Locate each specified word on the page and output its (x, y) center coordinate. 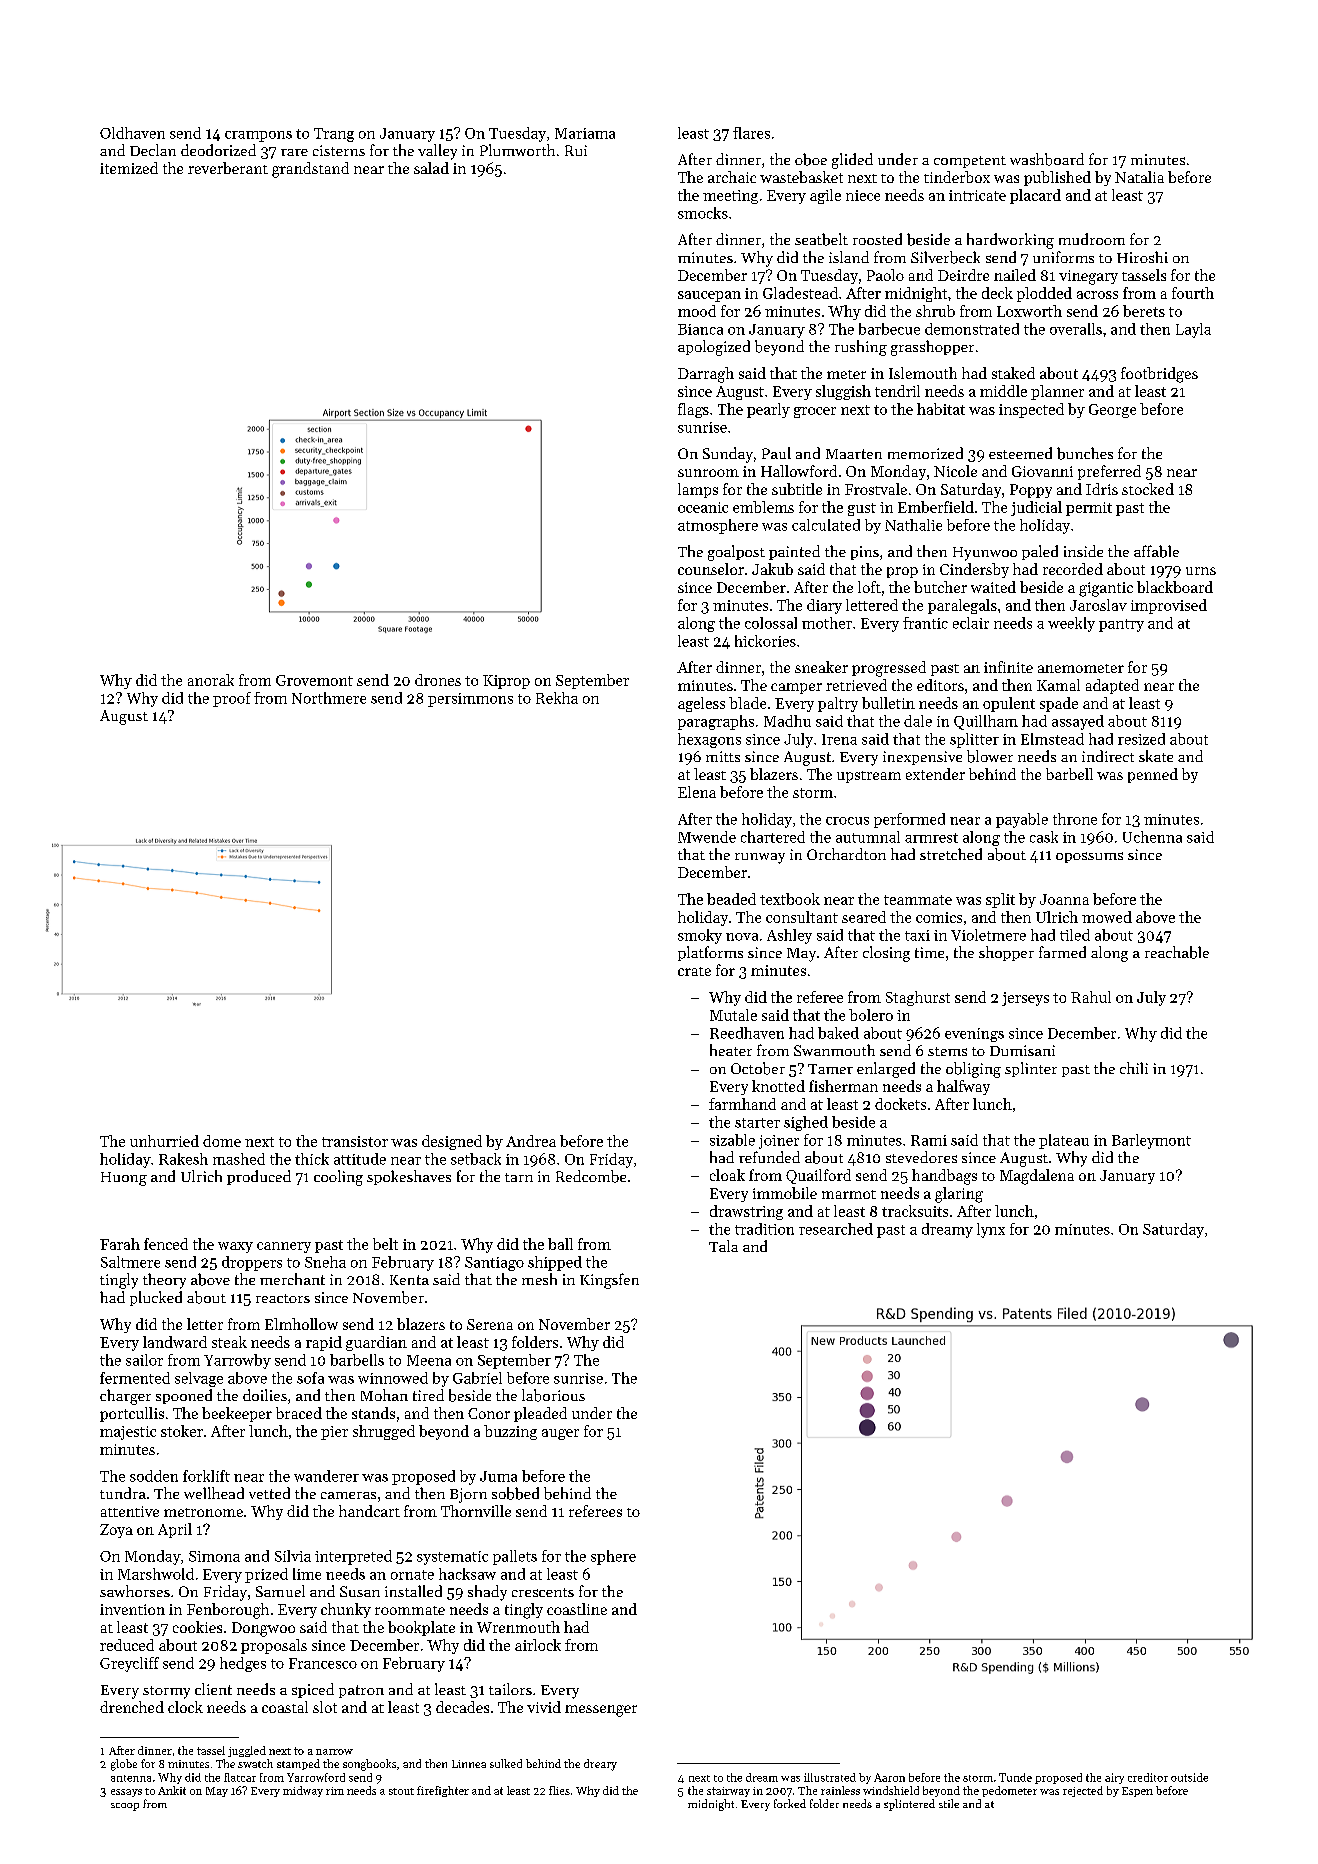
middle (1003, 391)
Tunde (1015, 1777)
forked (790, 1803)
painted (794, 552)
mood (697, 311)
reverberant (228, 168)
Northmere (329, 698)
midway (303, 1791)
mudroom (1092, 239)
